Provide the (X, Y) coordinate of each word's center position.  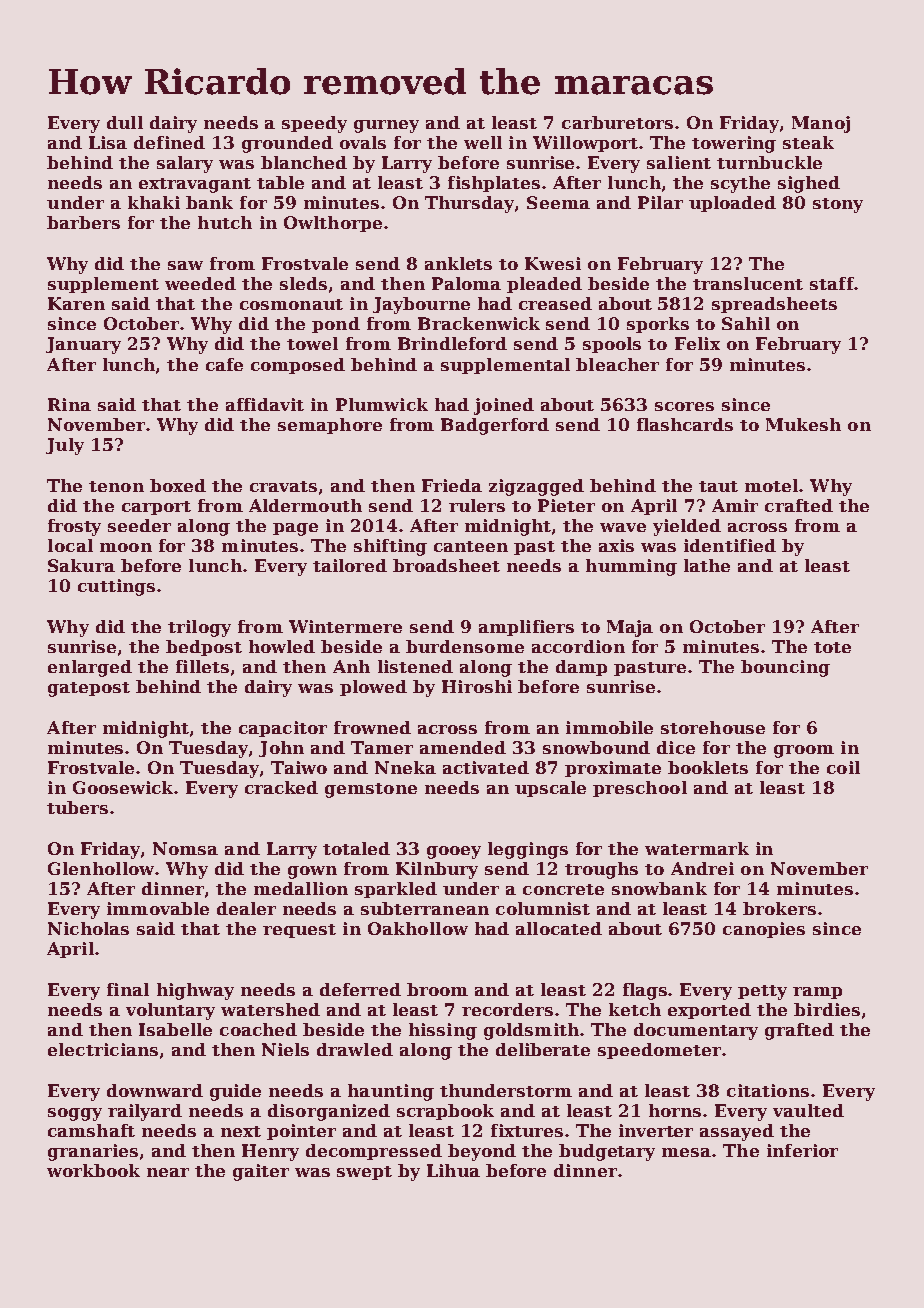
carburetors (617, 122)
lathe (707, 565)
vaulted (808, 1110)
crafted (799, 505)
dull (125, 122)
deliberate (543, 1049)
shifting (390, 547)
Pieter (566, 505)
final (128, 989)
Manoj (821, 124)
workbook (93, 1170)
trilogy (199, 628)
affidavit (265, 404)
